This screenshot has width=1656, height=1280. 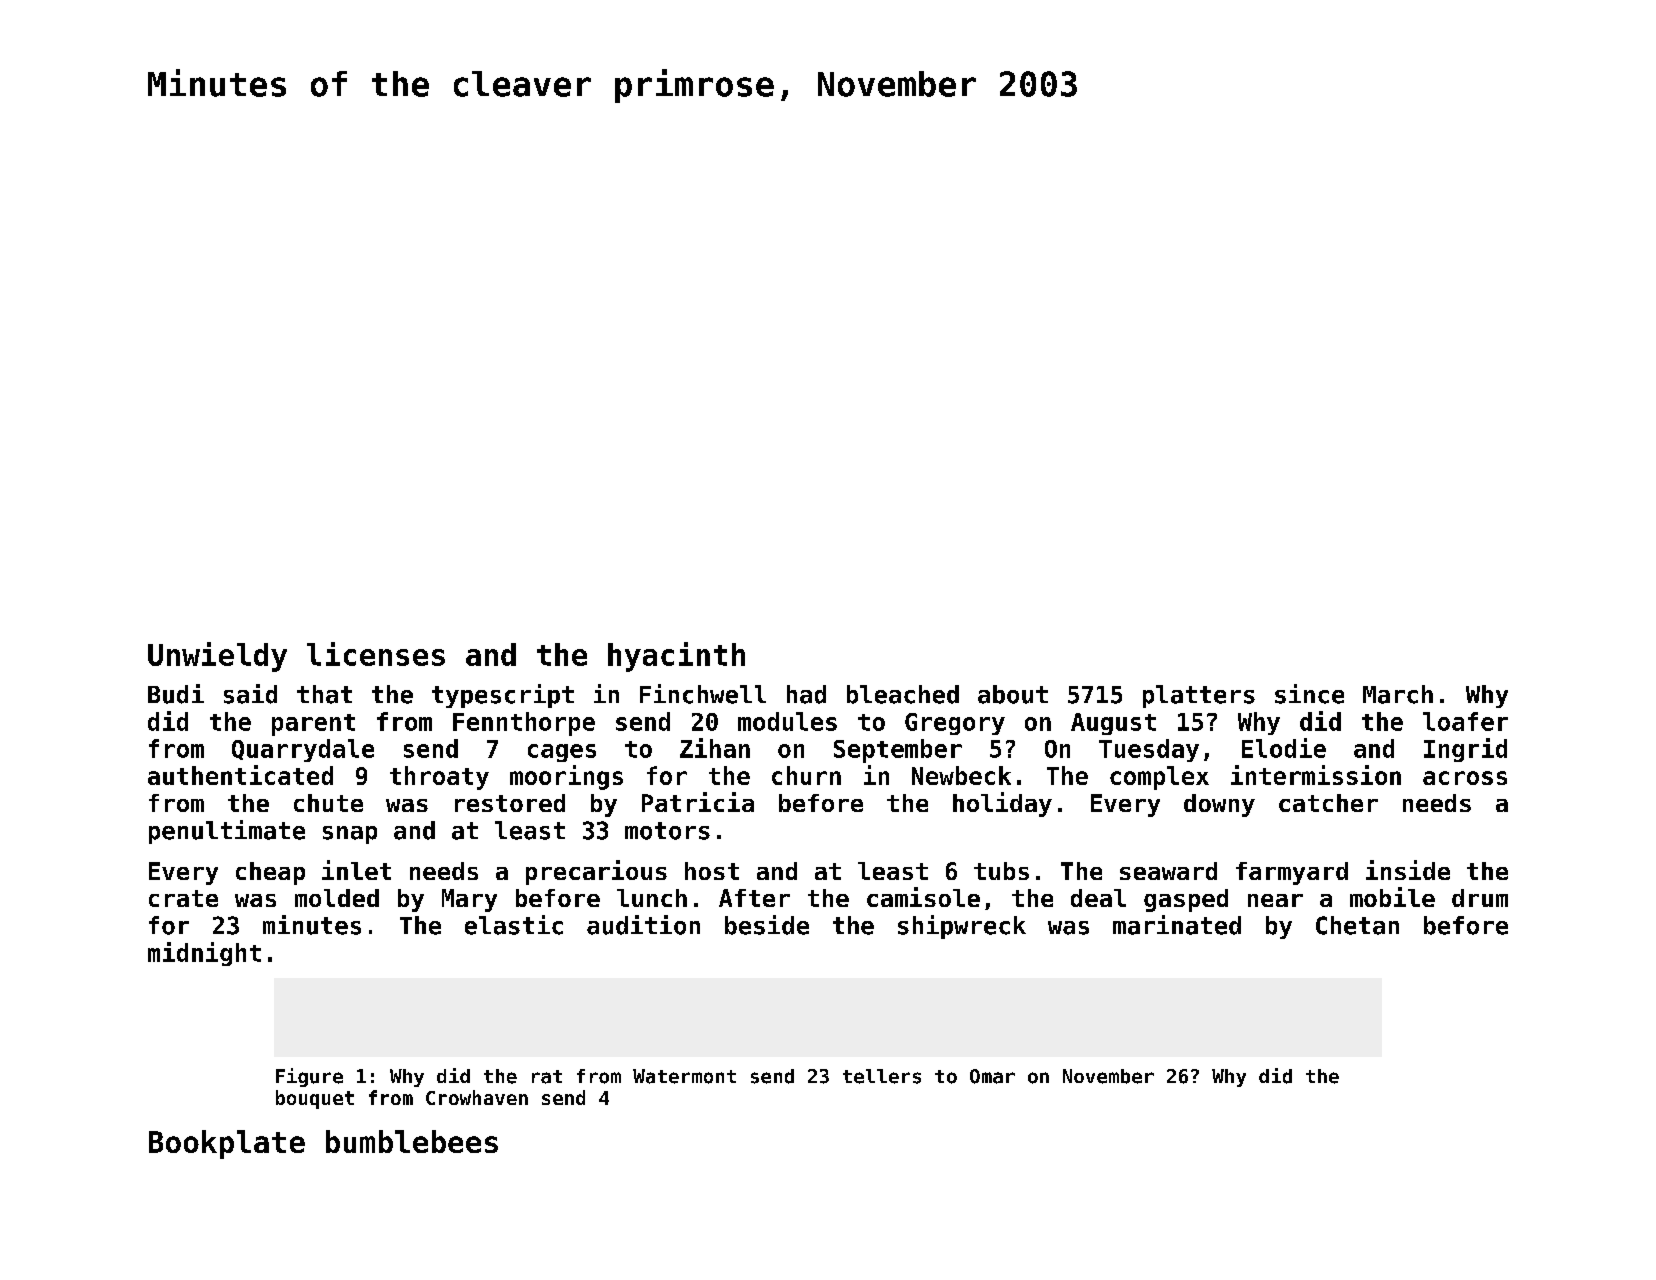 I want to click on March, so click(x=1398, y=694).
